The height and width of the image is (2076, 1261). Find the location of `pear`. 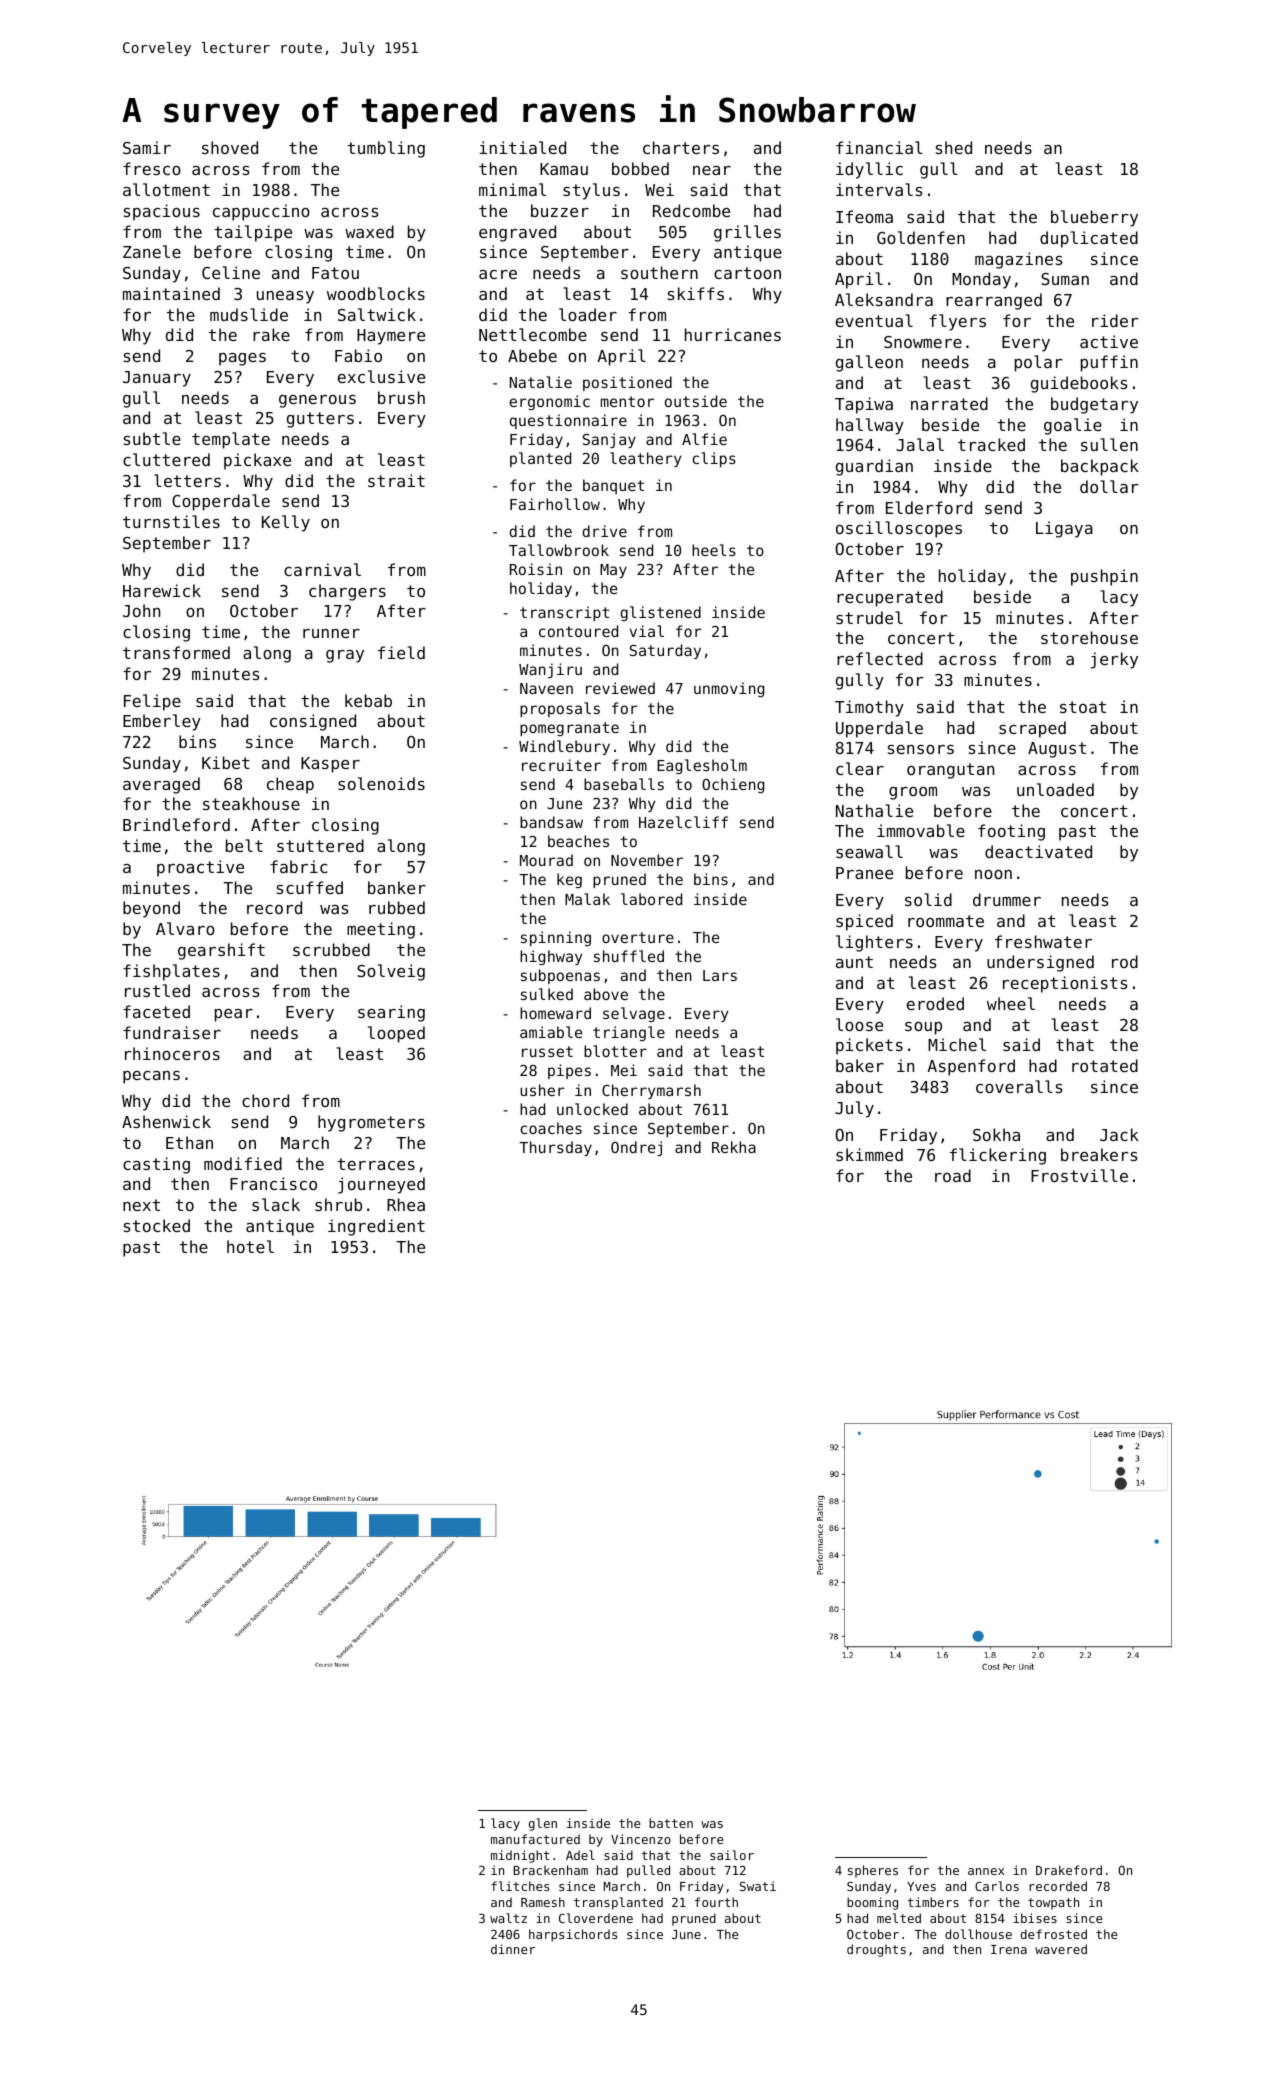

pear is located at coordinates (234, 1015).
